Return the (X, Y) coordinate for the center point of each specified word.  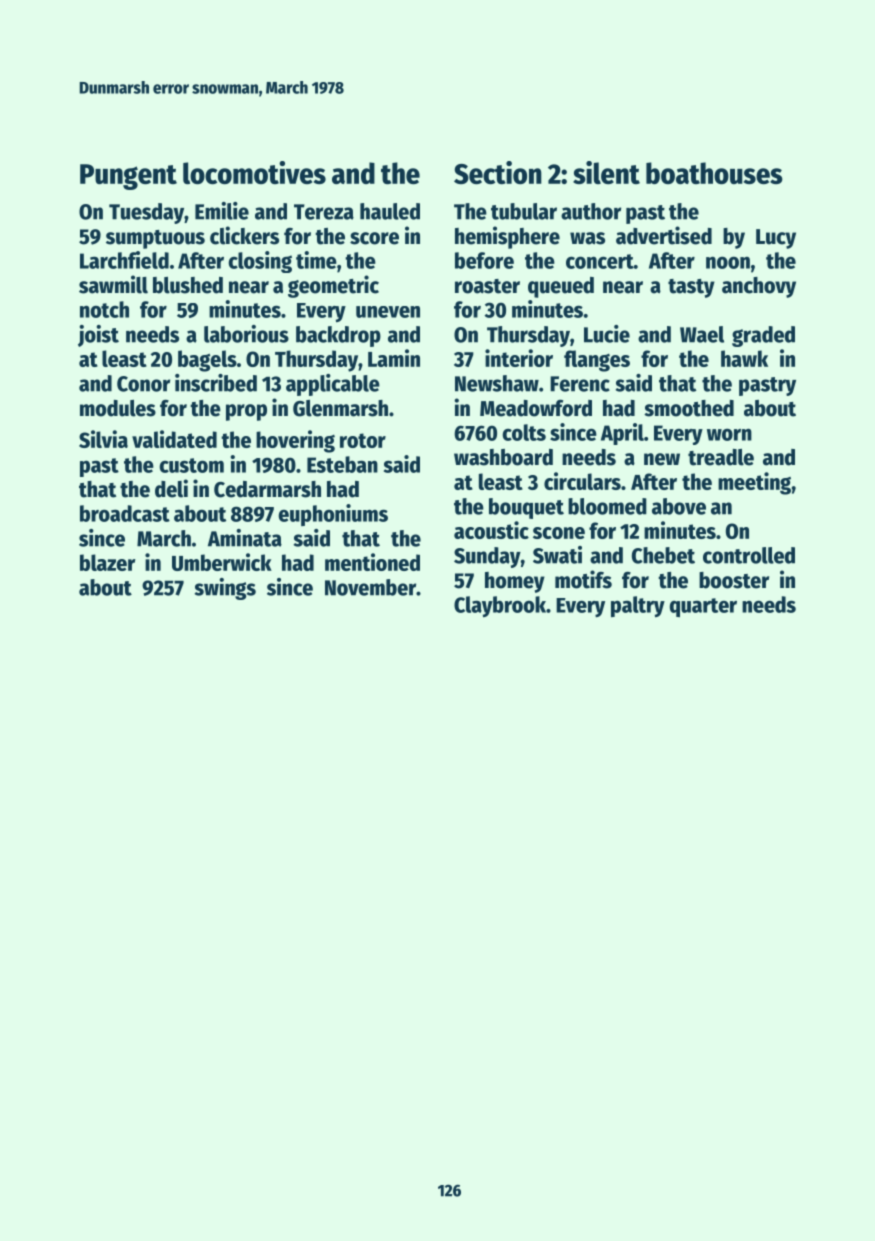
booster (734, 580)
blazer (107, 562)
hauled (390, 211)
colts (524, 432)
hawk (744, 358)
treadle (721, 457)
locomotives (254, 172)
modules (118, 408)
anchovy (759, 287)
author (591, 211)
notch (104, 309)
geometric (333, 286)
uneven (388, 312)
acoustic (491, 530)
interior (519, 358)
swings (225, 589)
